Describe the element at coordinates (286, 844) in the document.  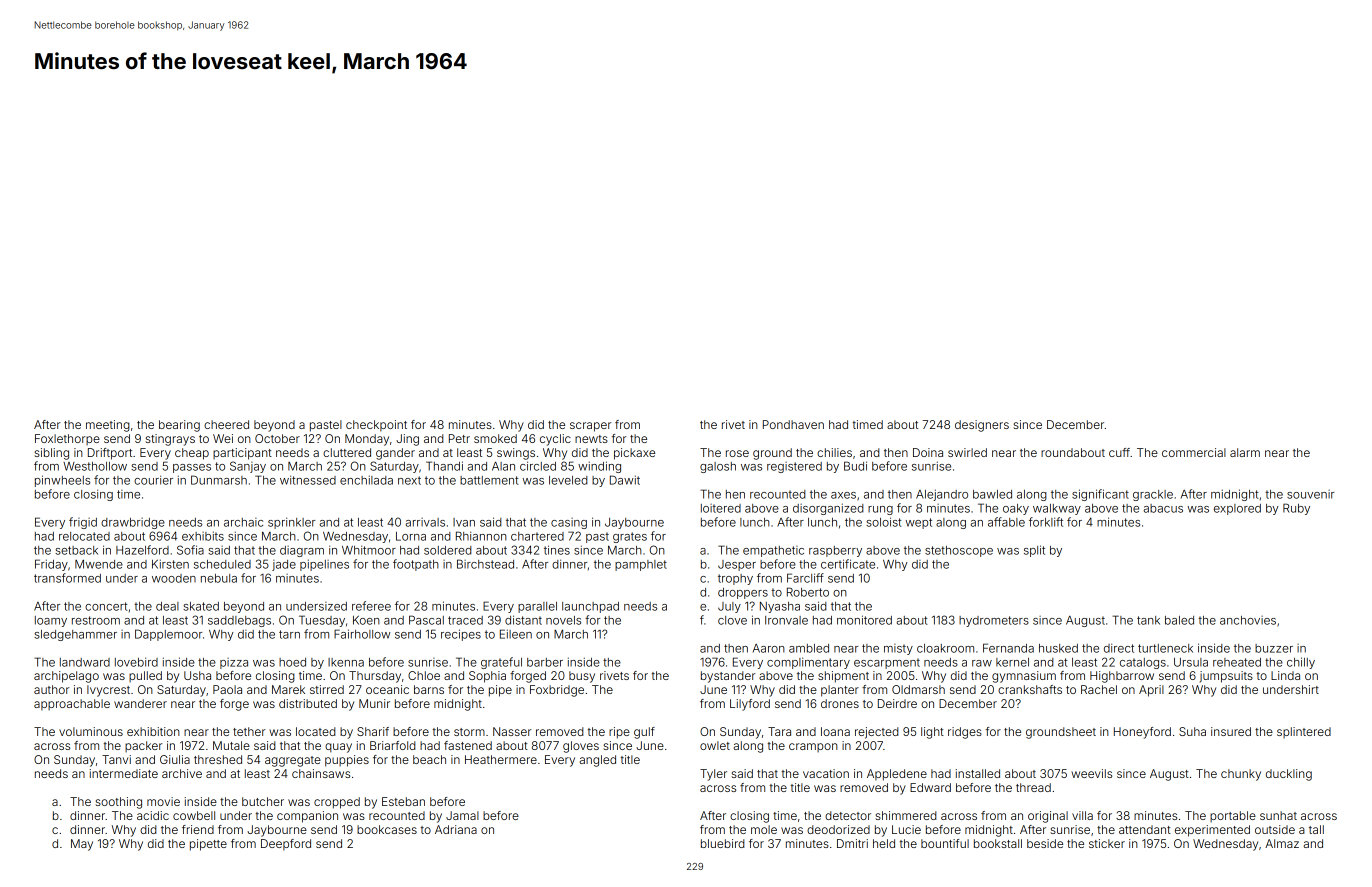
I see `Deepford` at that location.
